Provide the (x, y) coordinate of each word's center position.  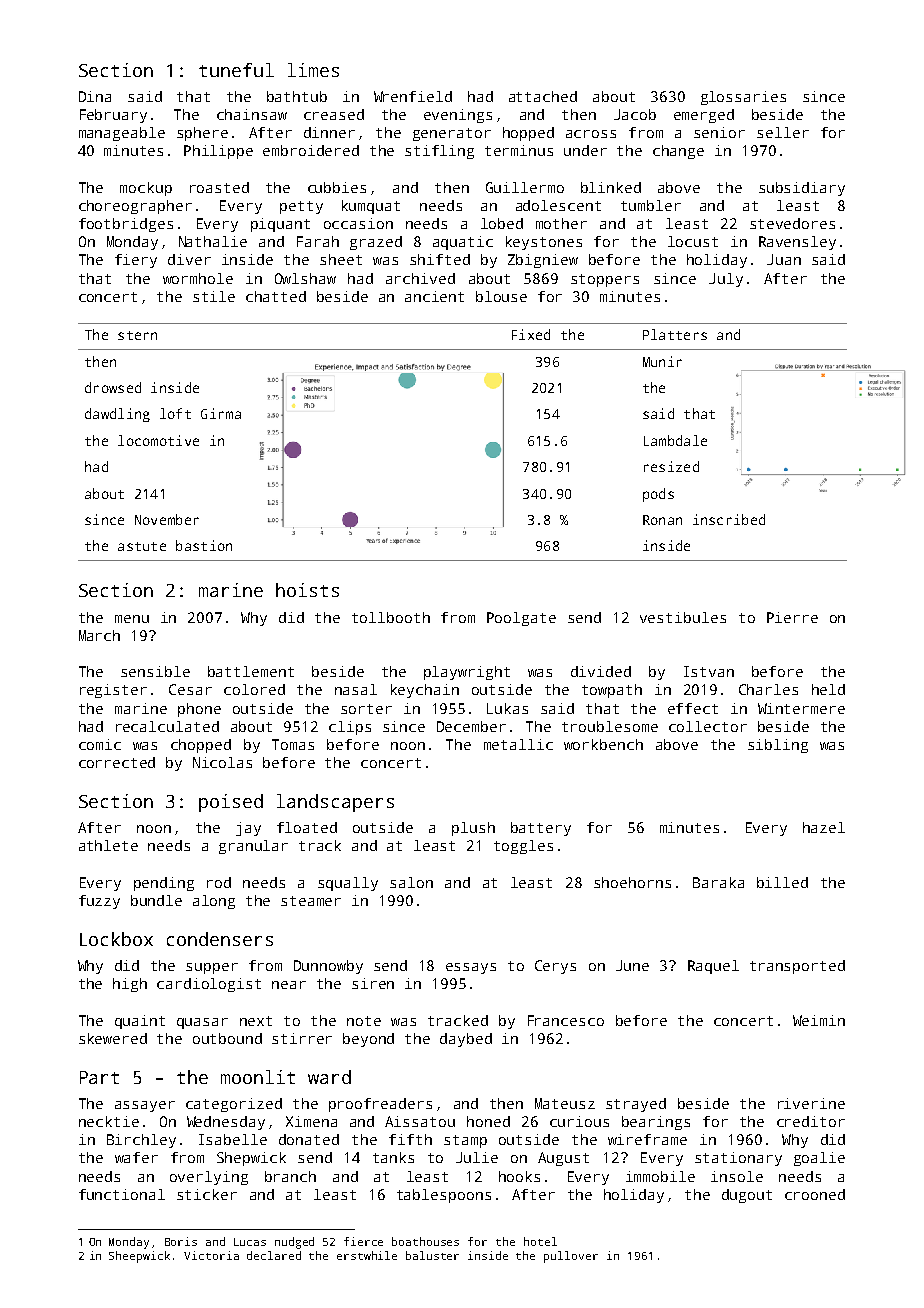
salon (411, 882)
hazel (824, 827)
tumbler (651, 205)
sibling (778, 746)
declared (274, 1255)
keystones (544, 243)
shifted (440, 259)
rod (219, 882)
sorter (366, 709)
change (678, 152)
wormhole (198, 278)
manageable (122, 134)
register (113, 691)
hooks (519, 1176)
